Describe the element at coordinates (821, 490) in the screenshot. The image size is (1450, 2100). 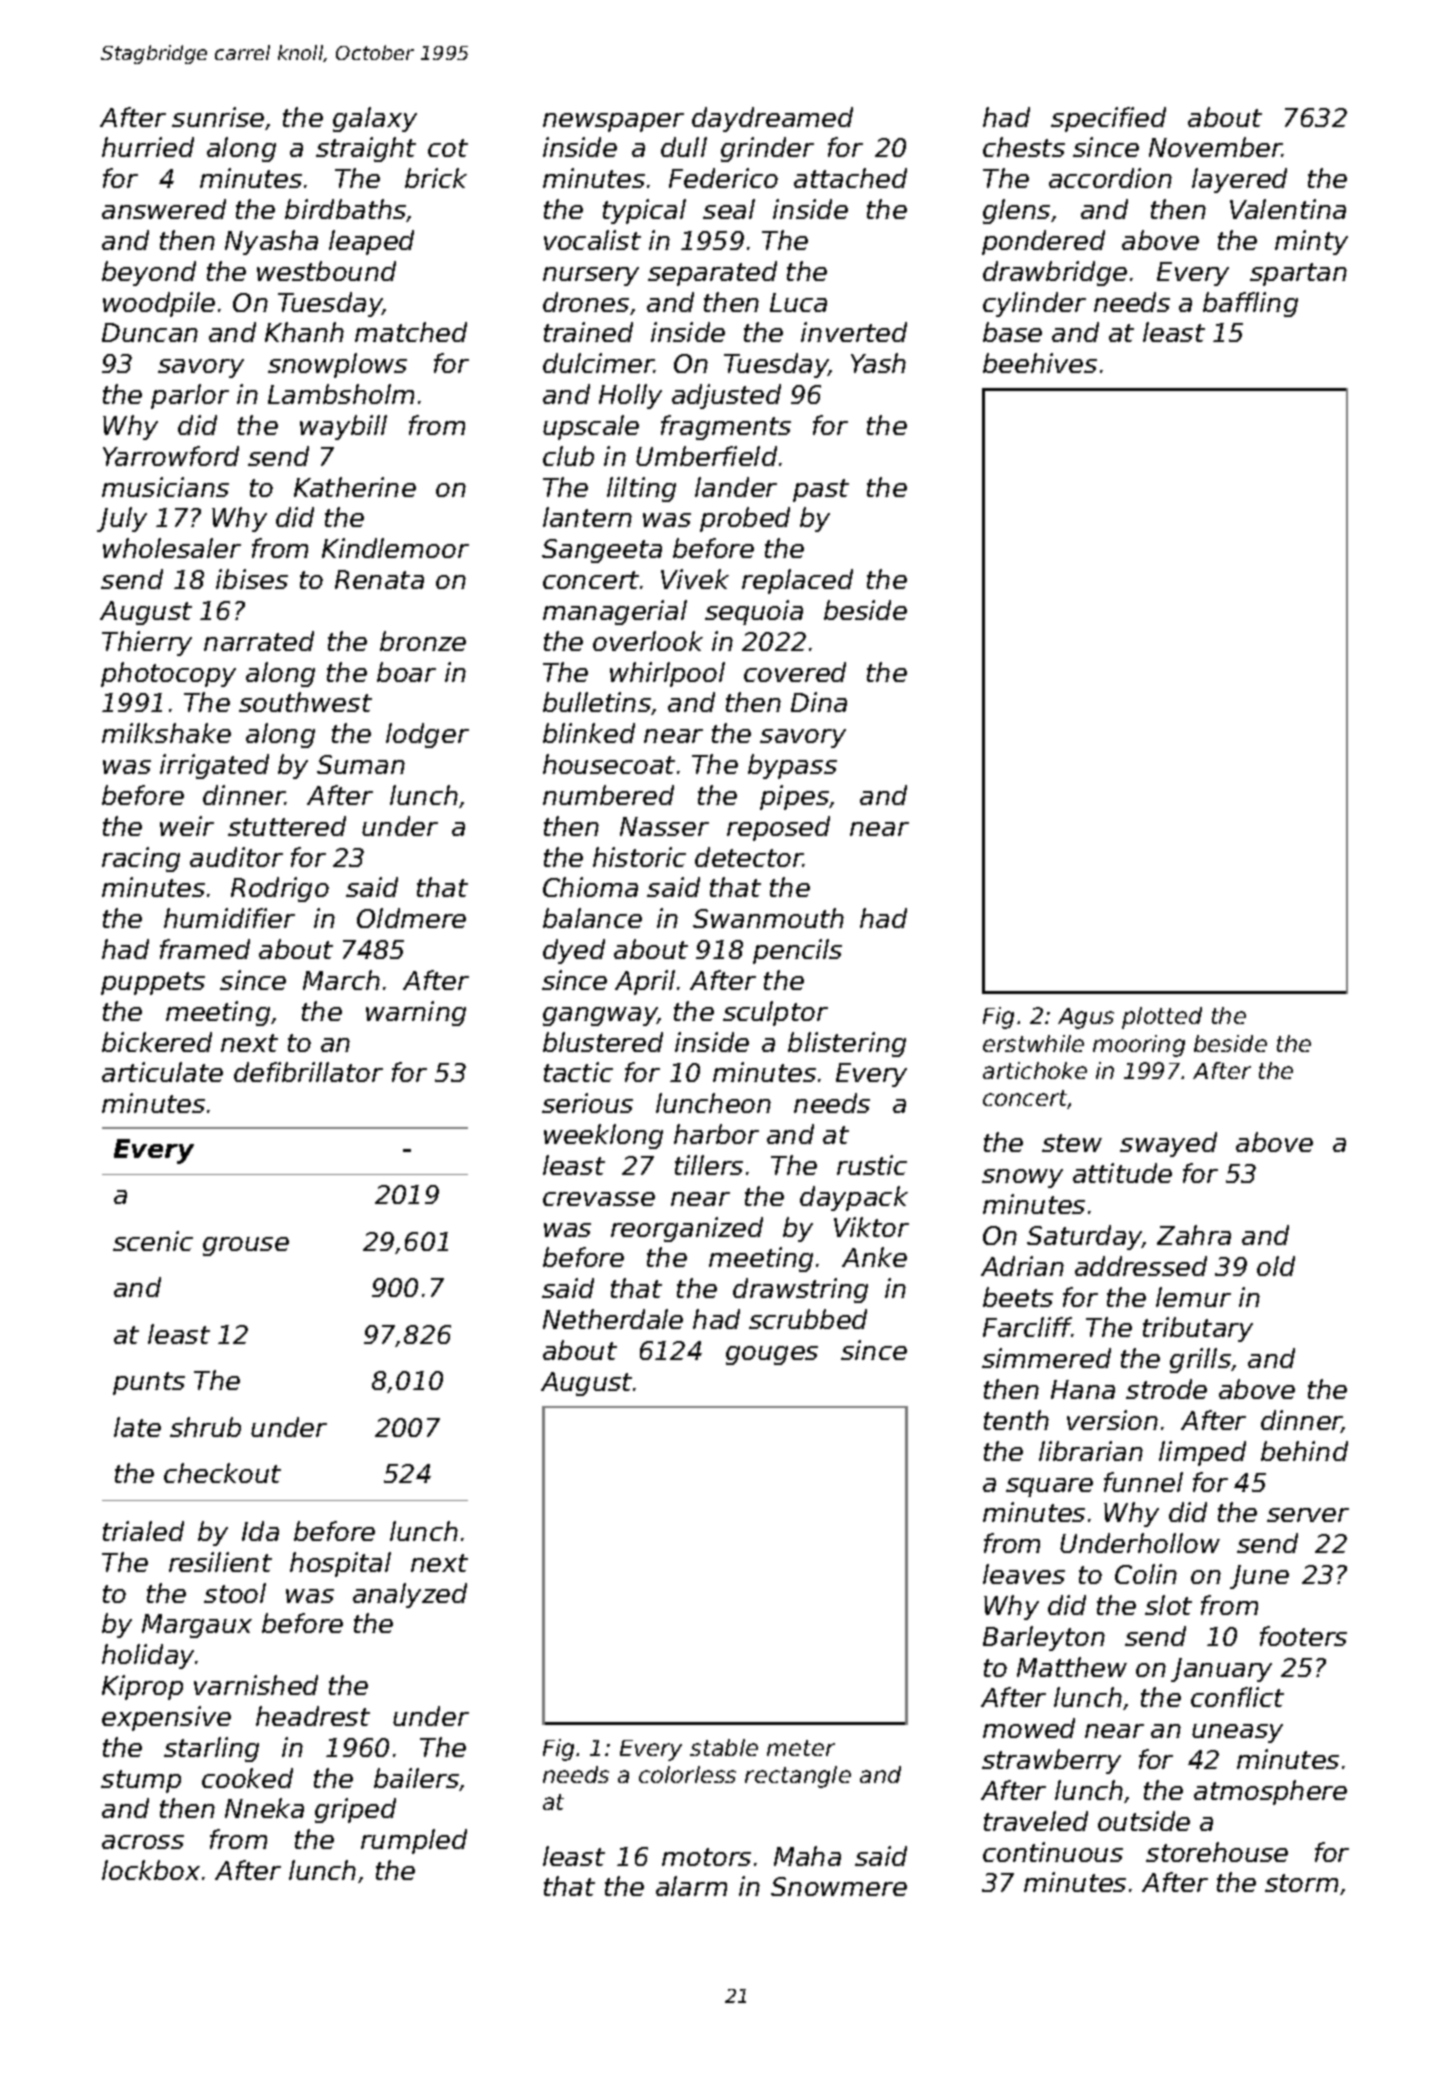
I see `past` at that location.
